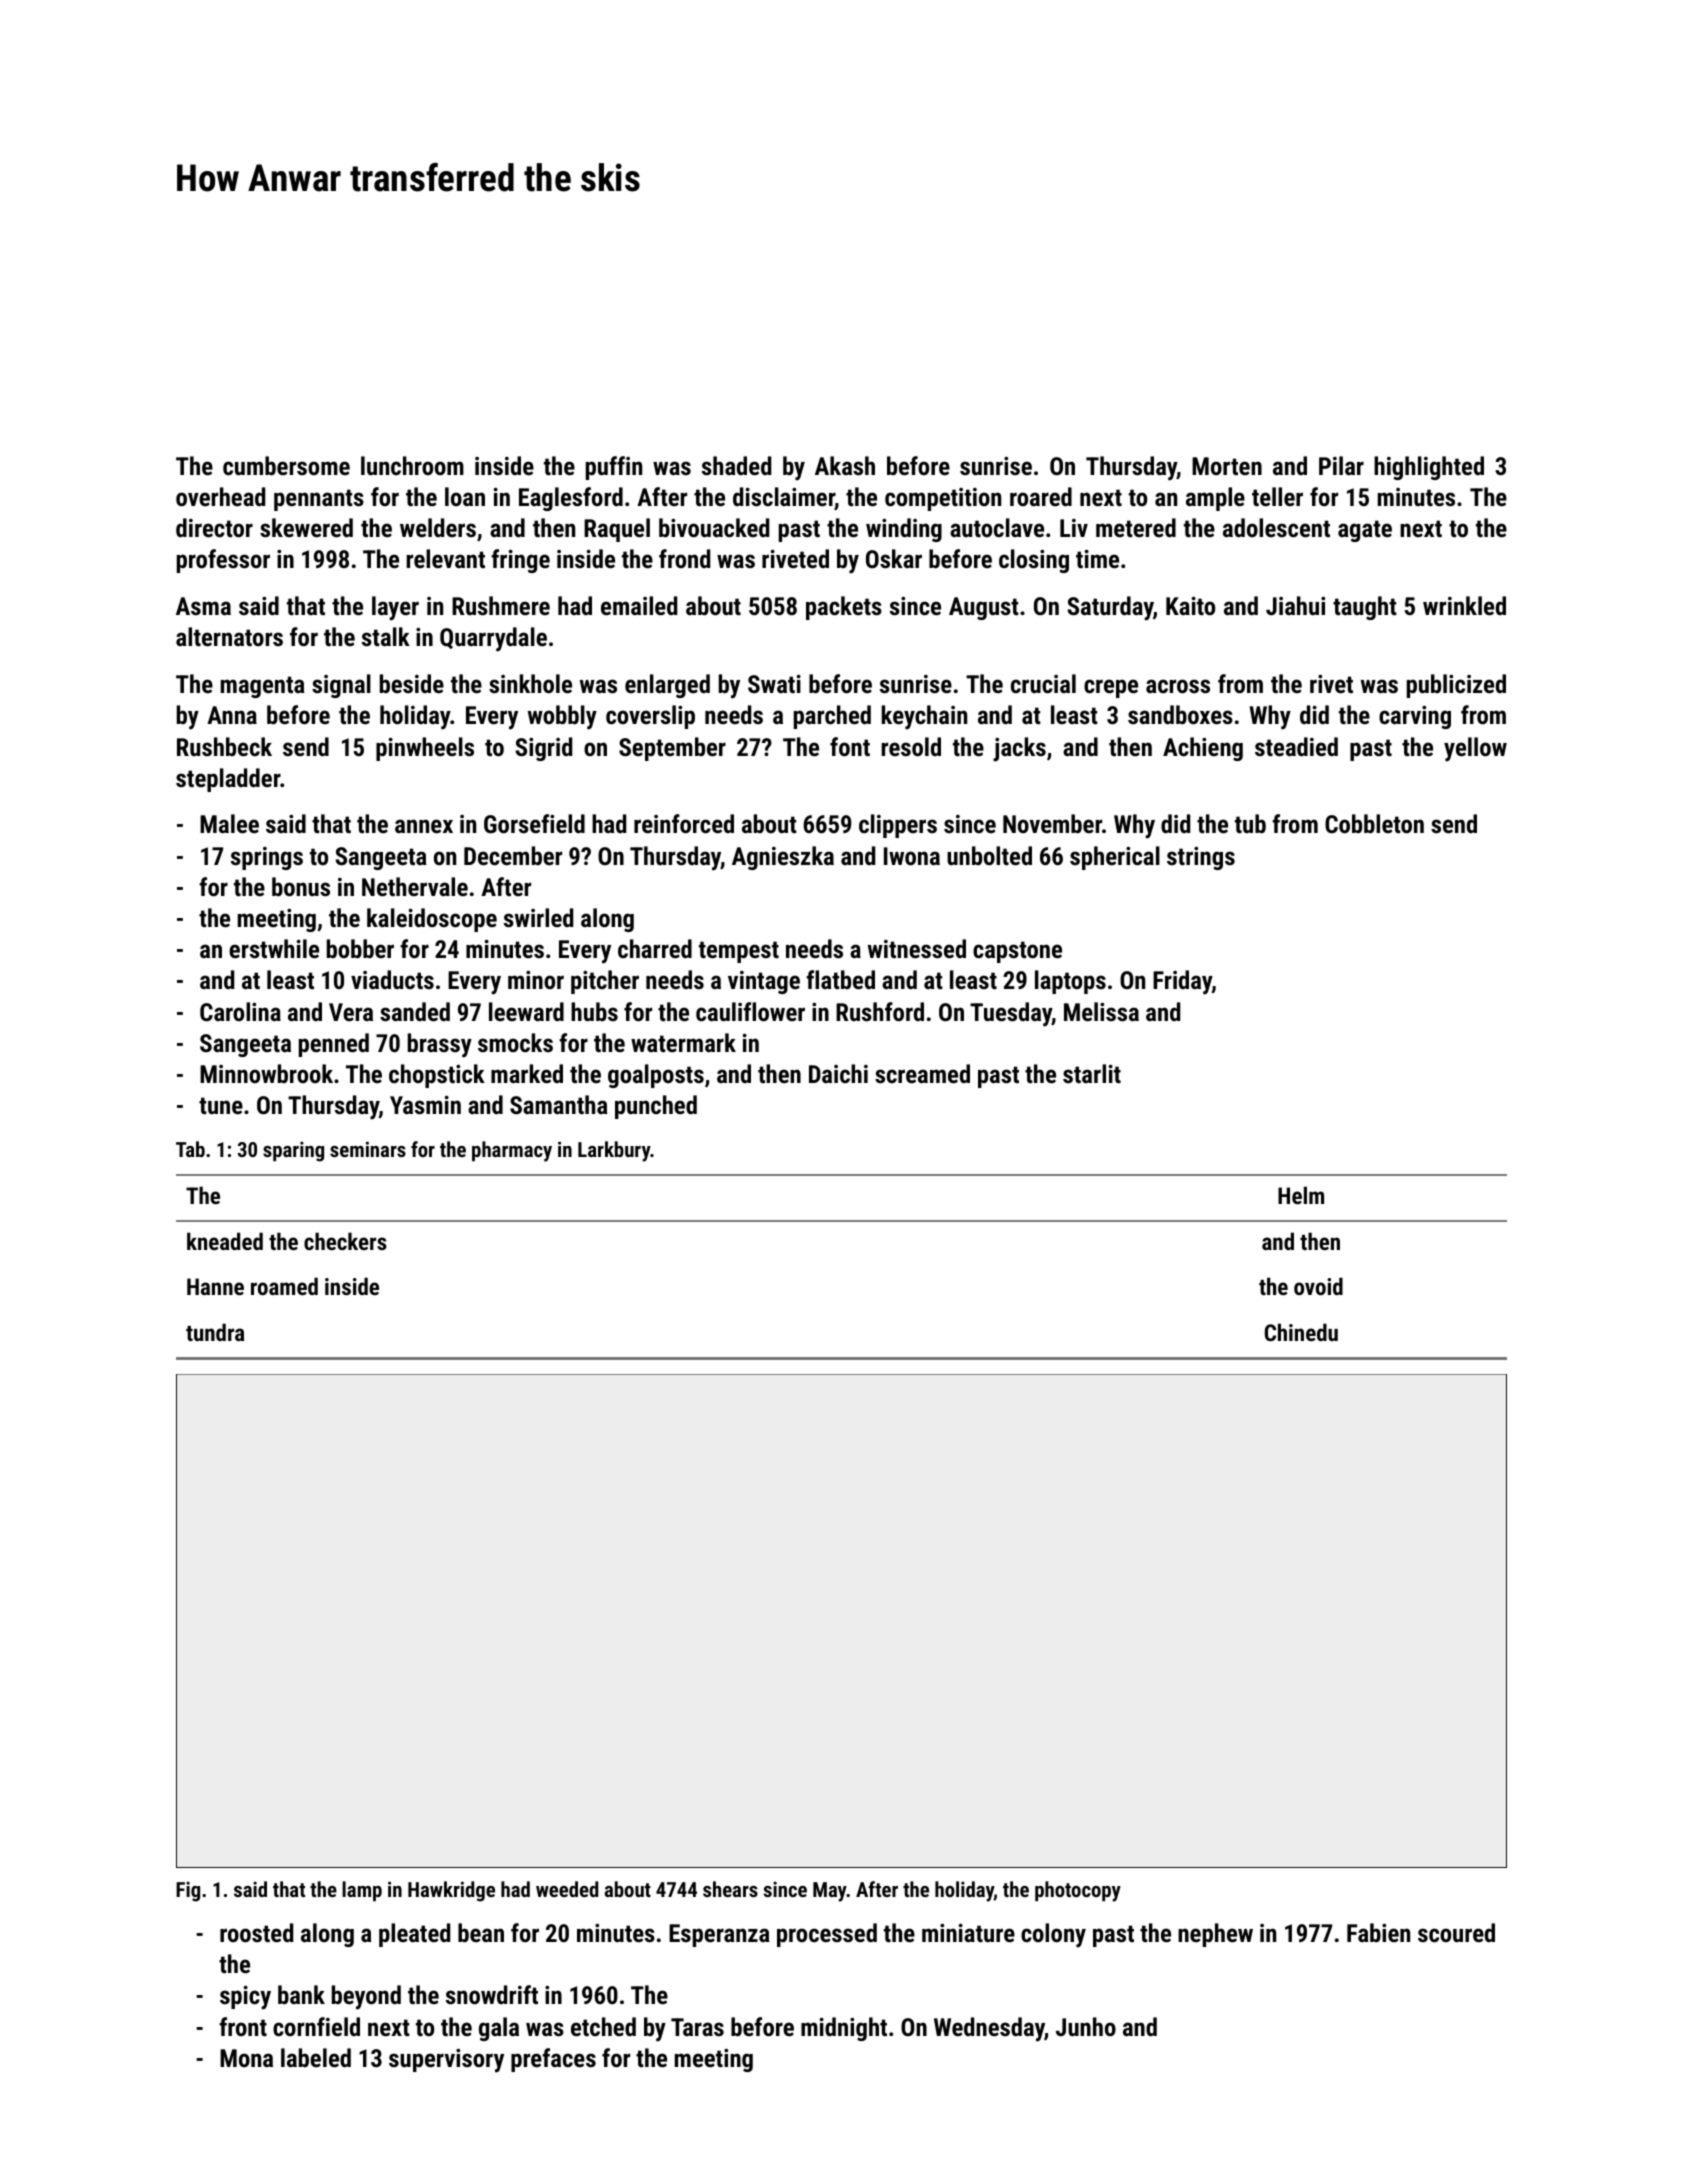 Image resolution: width=1683 pixels, height=2178 pixels. I want to click on welders, so click(438, 527).
